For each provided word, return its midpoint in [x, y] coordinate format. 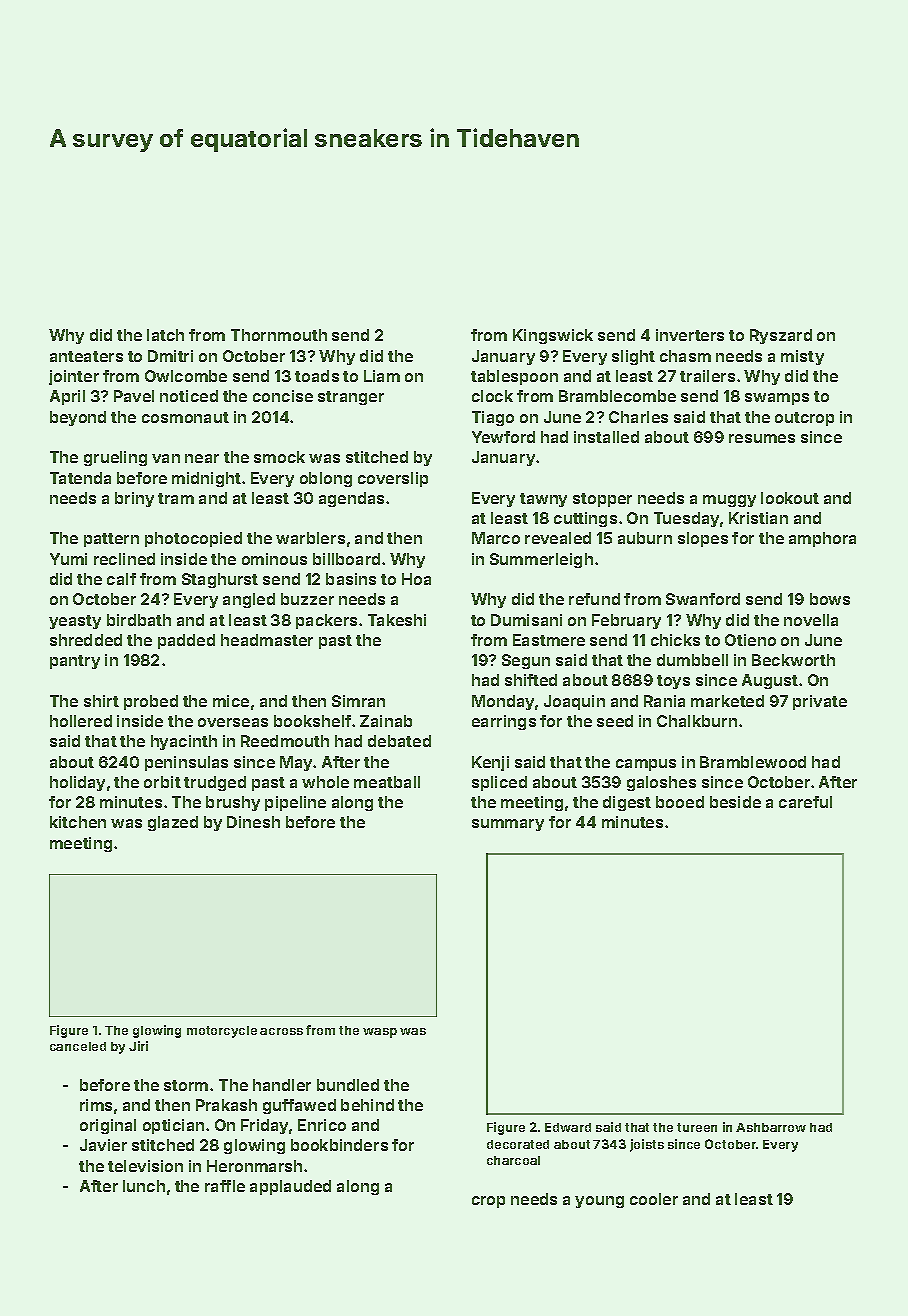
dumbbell [692, 660]
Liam [382, 376]
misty [802, 357]
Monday [503, 702]
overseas [233, 722]
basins [351, 579]
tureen [697, 1127]
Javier [103, 1145]
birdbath [139, 620]
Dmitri [170, 356]
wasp [380, 1033]
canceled [78, 1046]
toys [673, 682]
